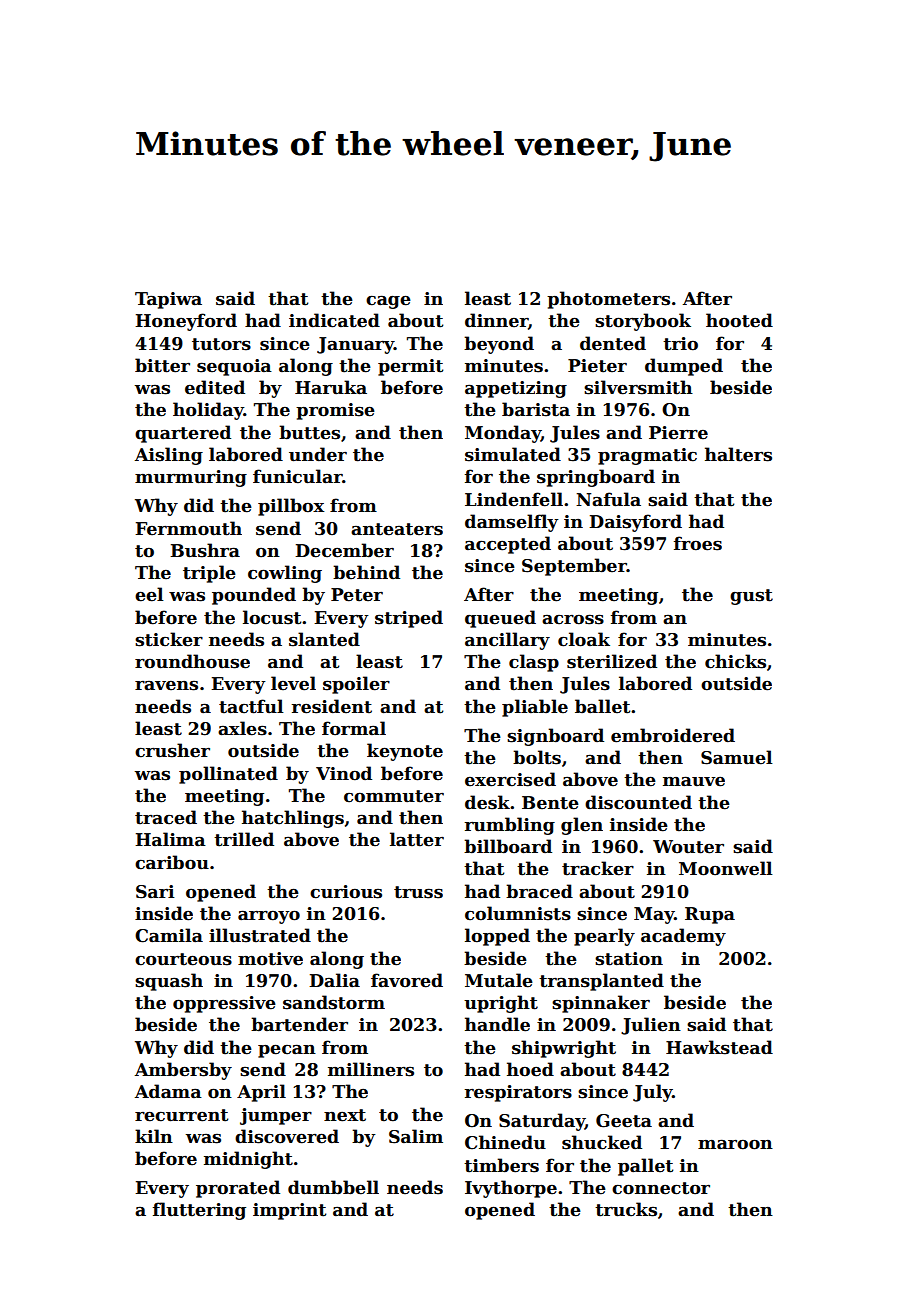 The width and height of the screenshot is (908, 1316). What do you see at coordinates (564, 1049) in the screenshot?
I see `shipwright` at bounding box center [564, 1049].
